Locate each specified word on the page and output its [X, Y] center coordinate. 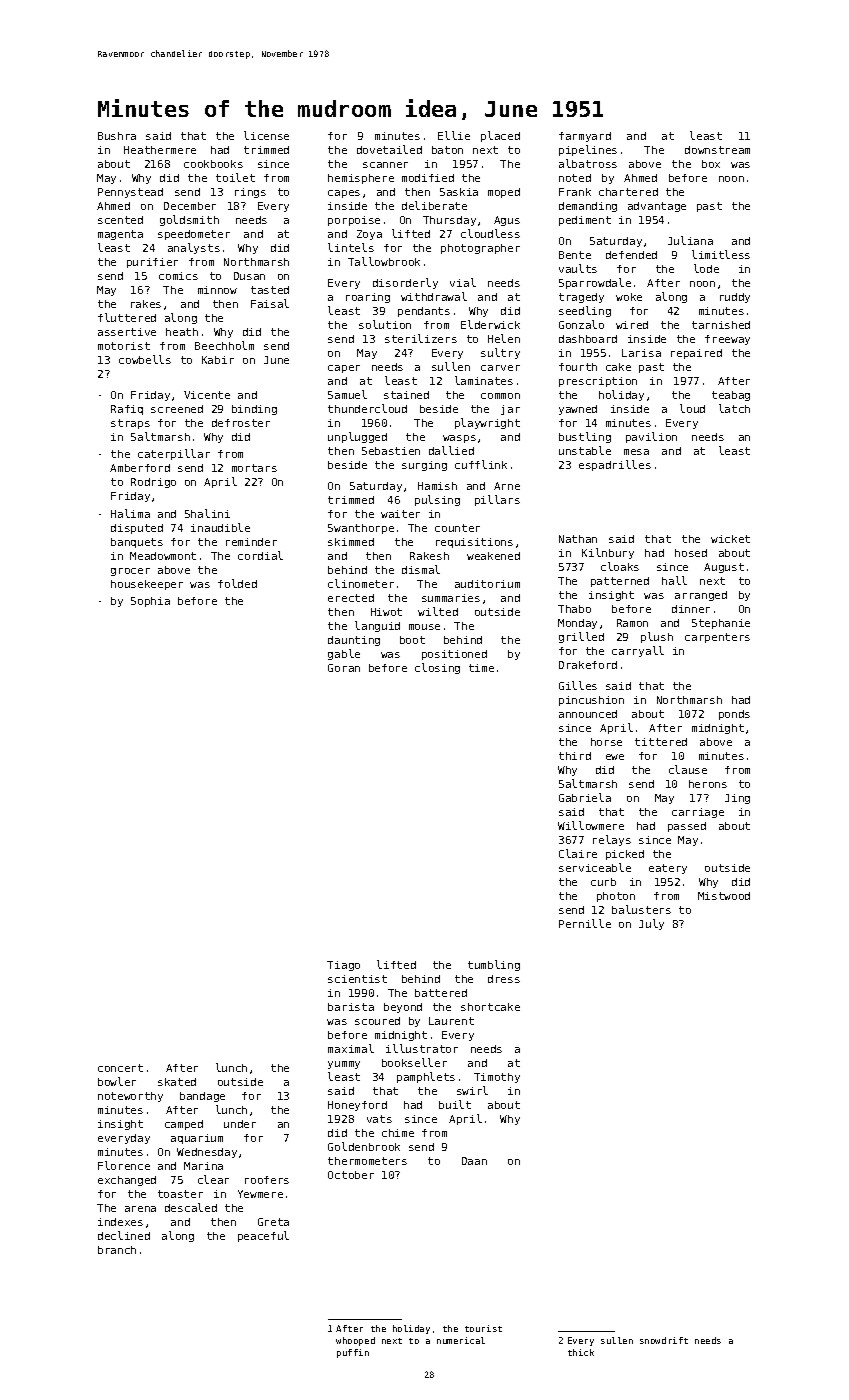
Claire [578, 853]
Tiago [343, 966]
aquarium [197, 1139]
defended [631, 255]
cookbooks [213, 164]
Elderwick [490, 324]
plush [657, 637]
